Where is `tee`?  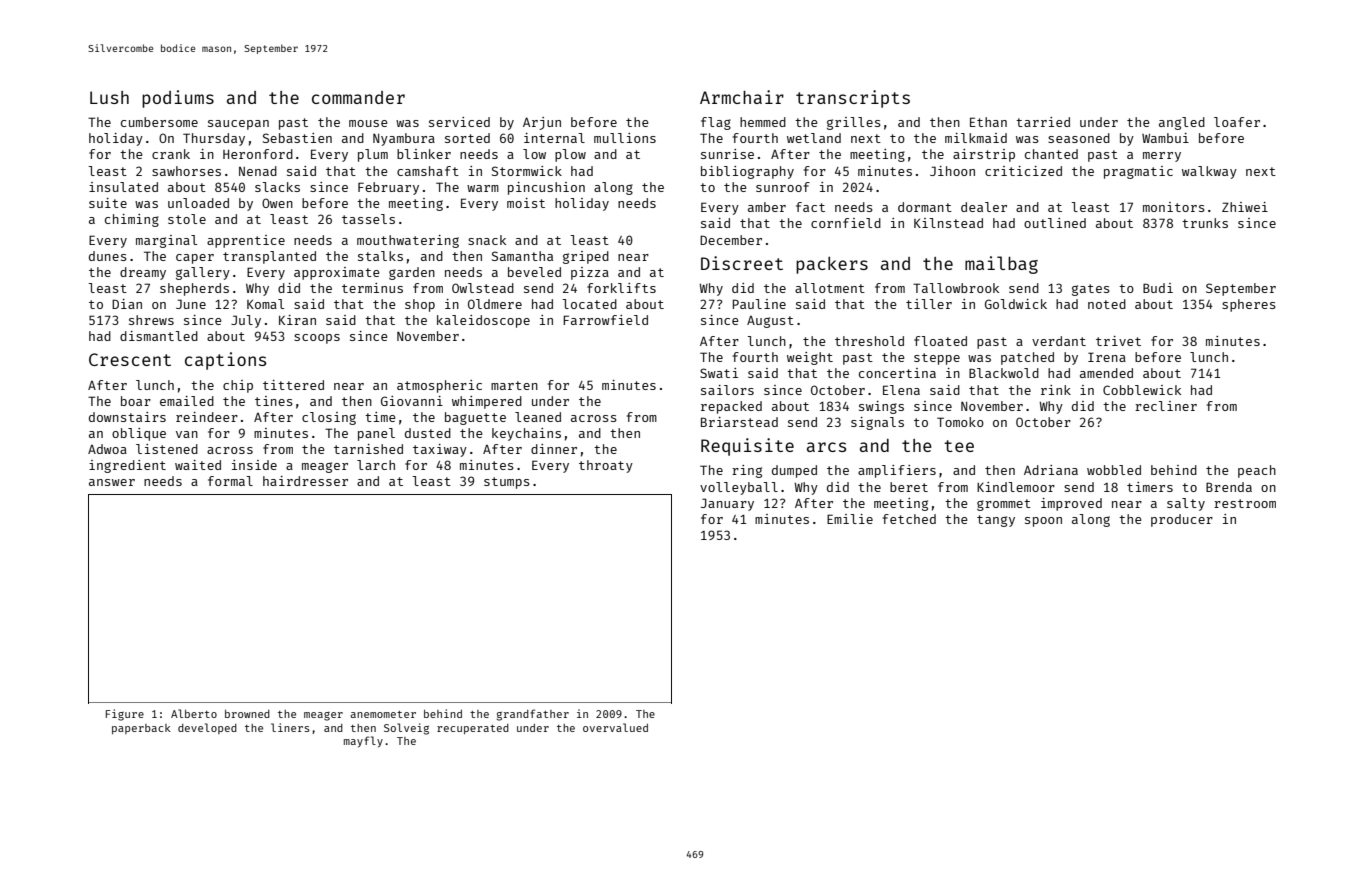 tee is located at coordinates (959, 446).
